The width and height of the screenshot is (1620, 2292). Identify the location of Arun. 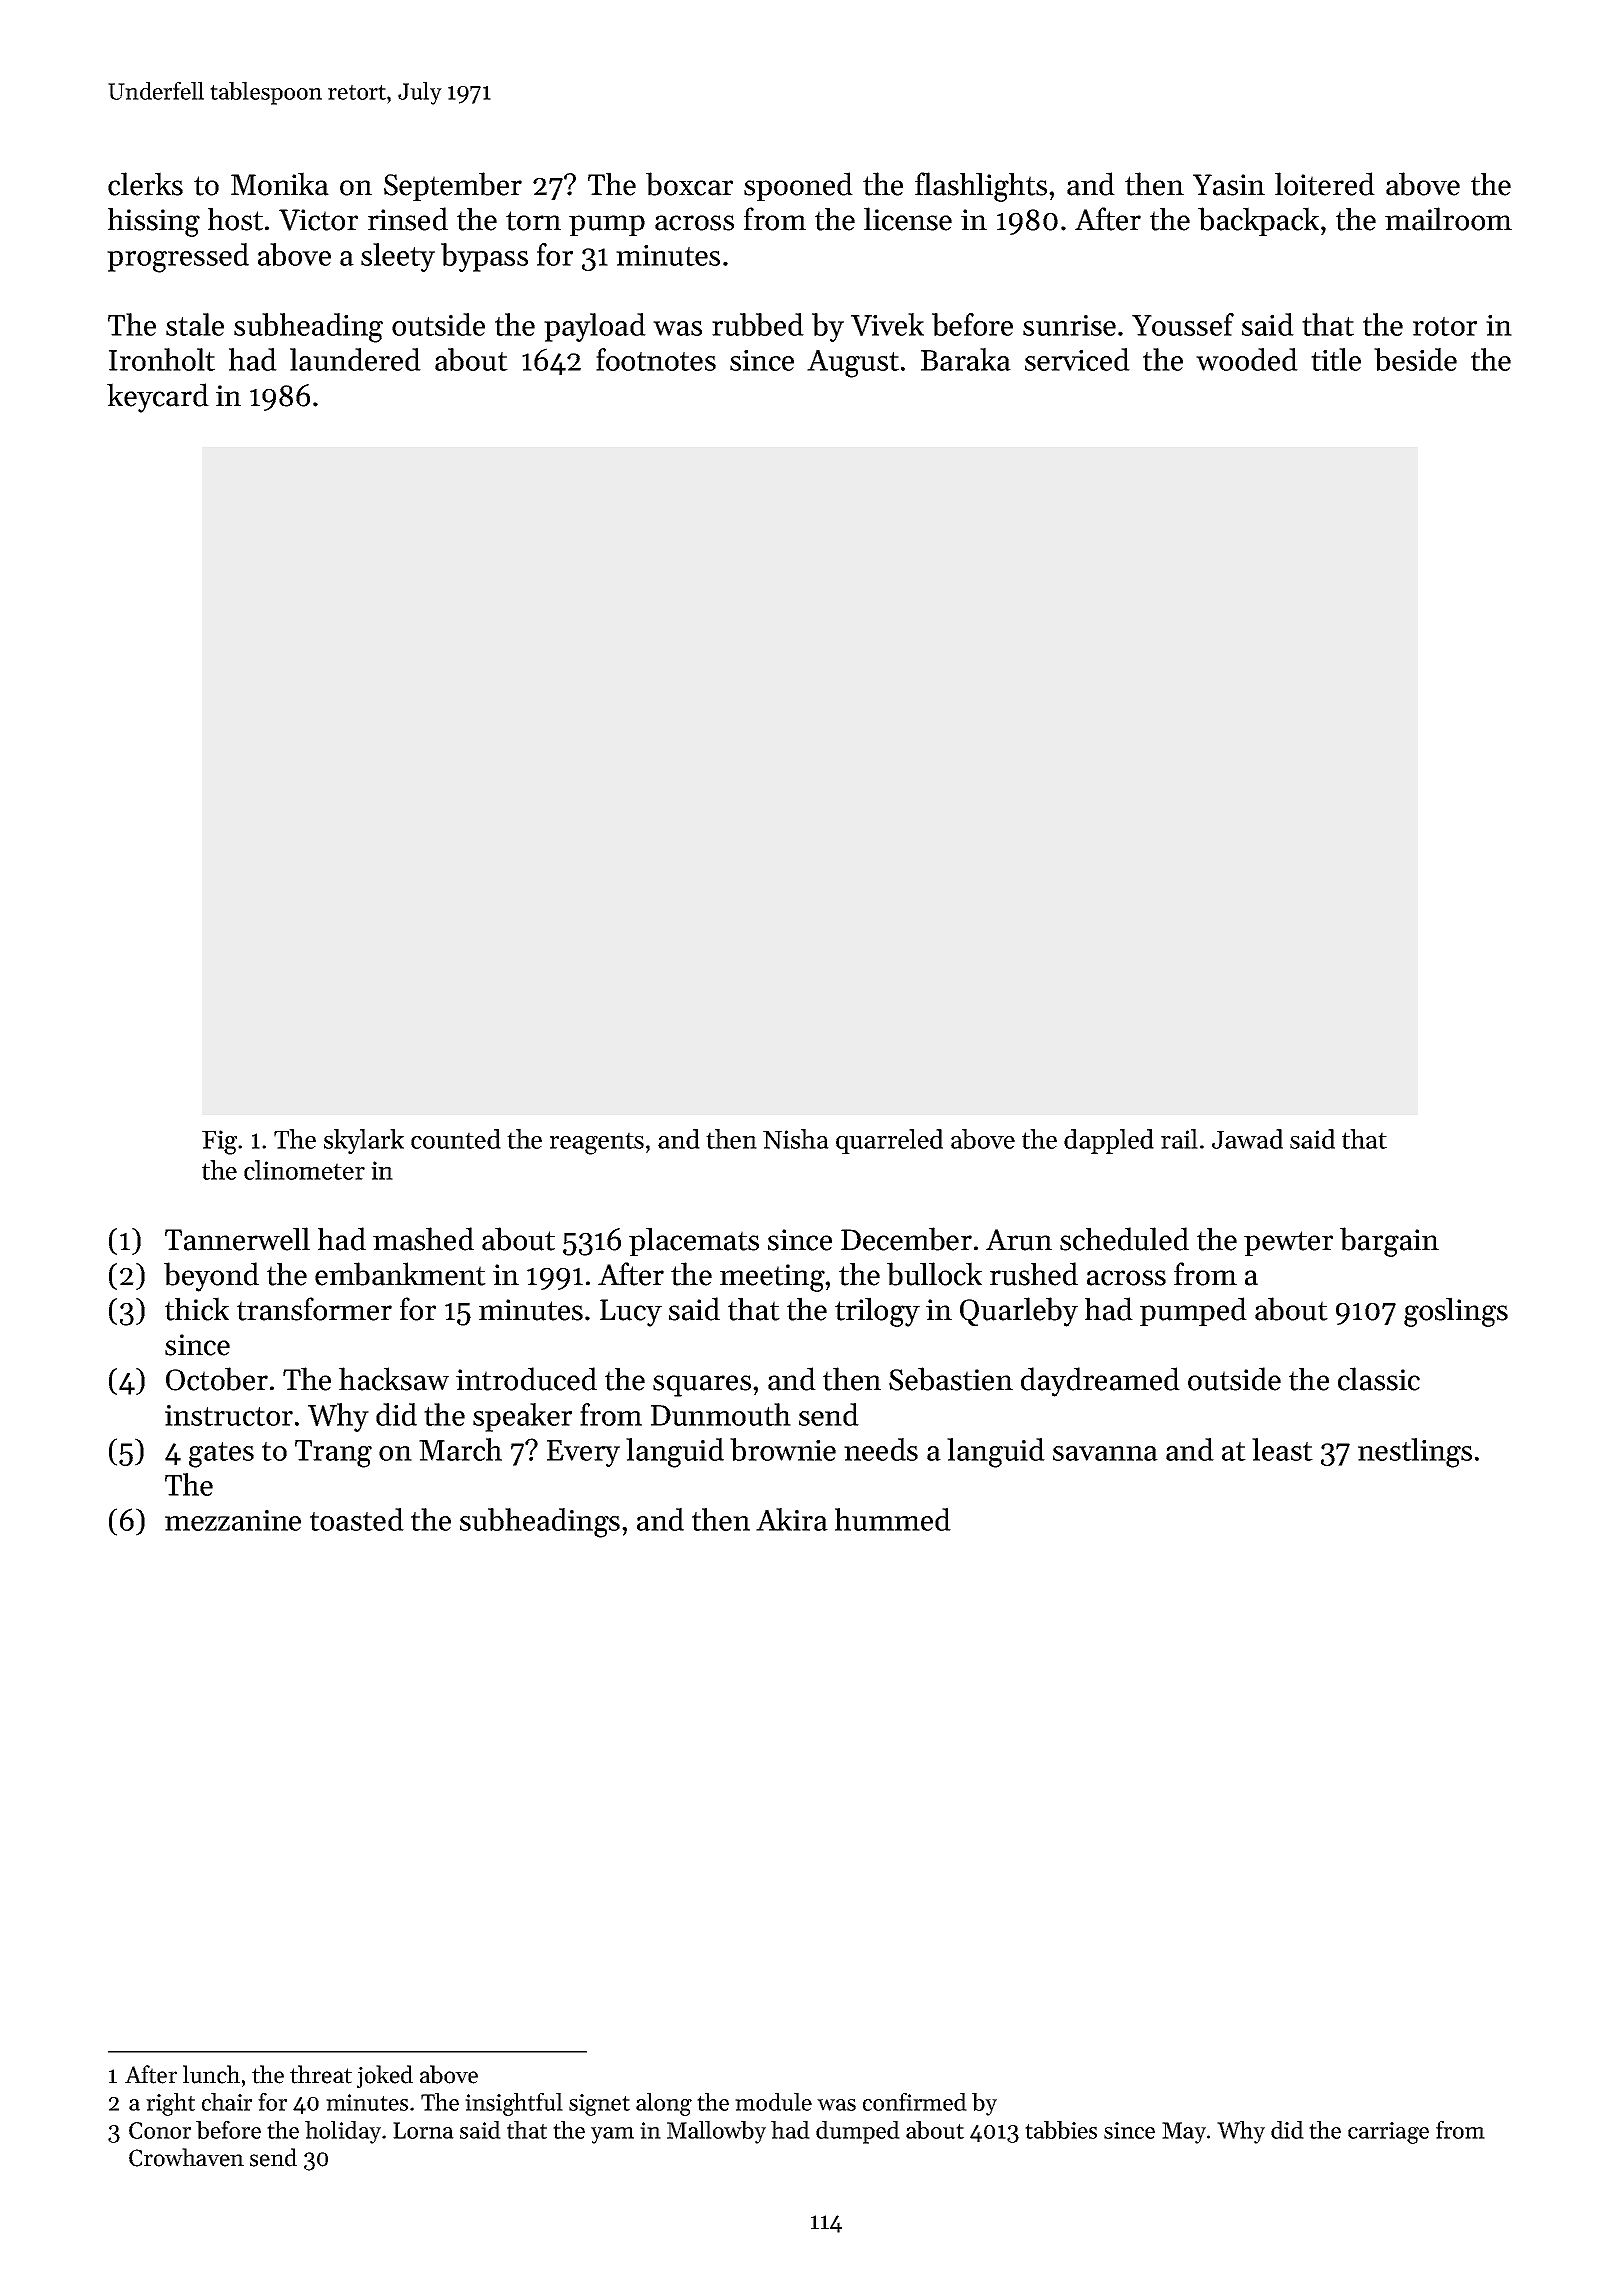
(1019, 1240).
